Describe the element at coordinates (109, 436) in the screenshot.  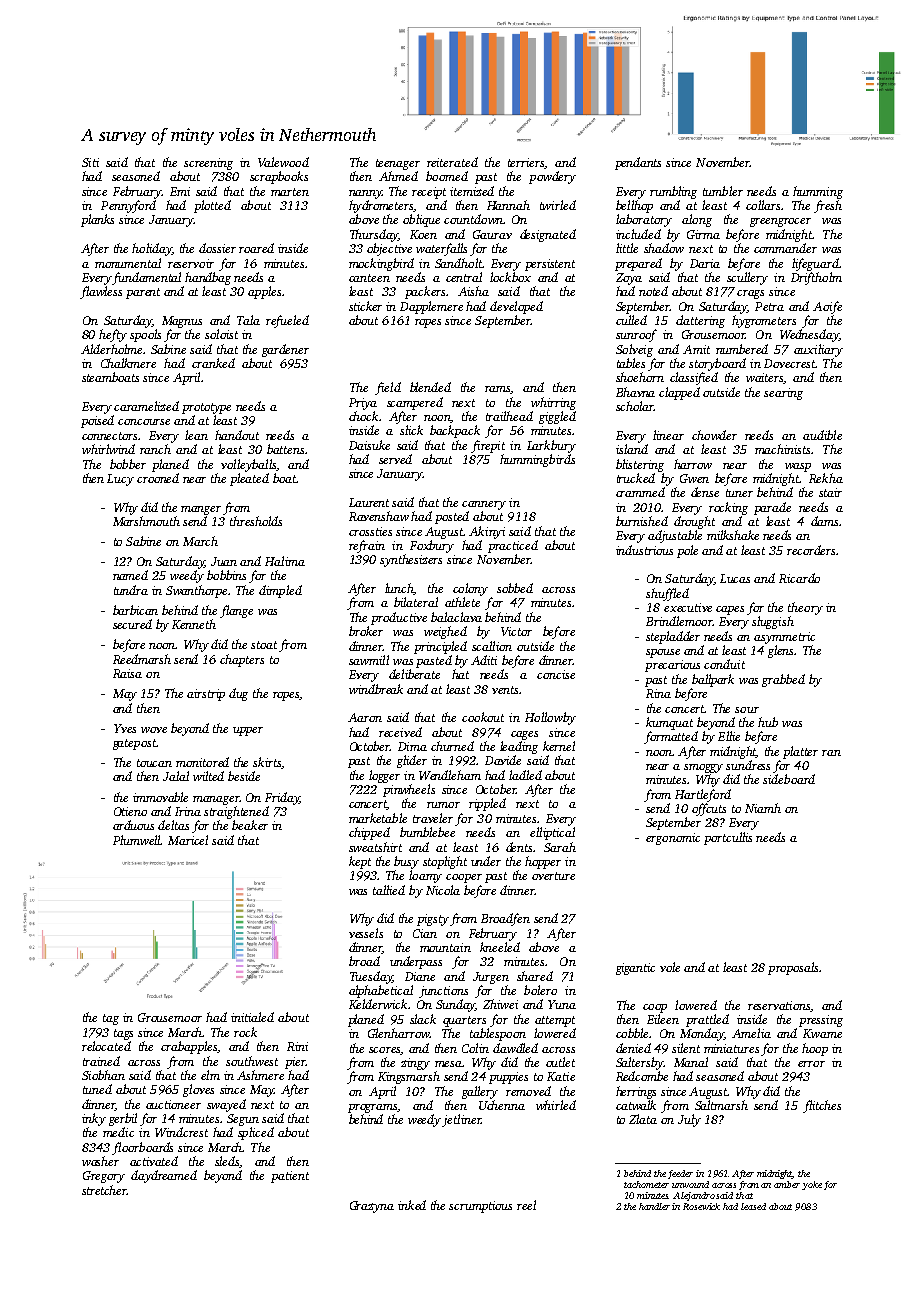
I see `connectors` at that location.
